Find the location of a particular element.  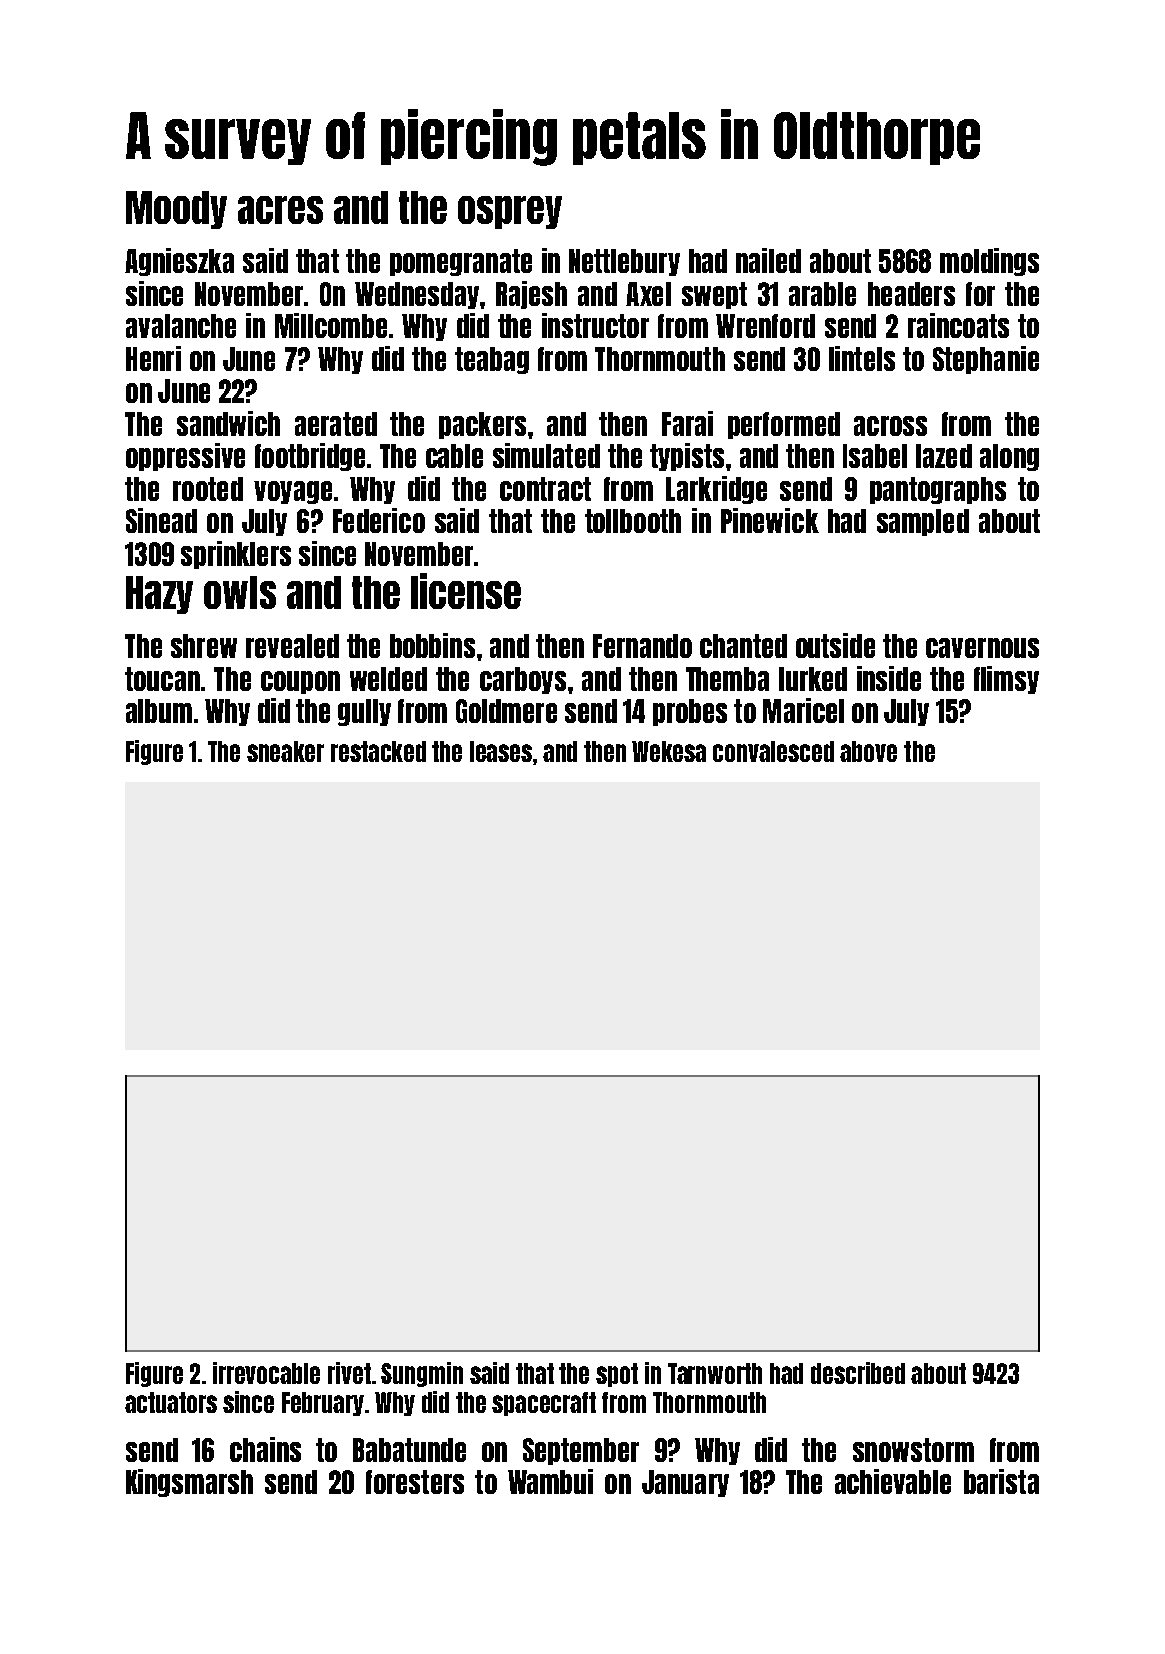

Fernando is located at coordinates (642, 646).
